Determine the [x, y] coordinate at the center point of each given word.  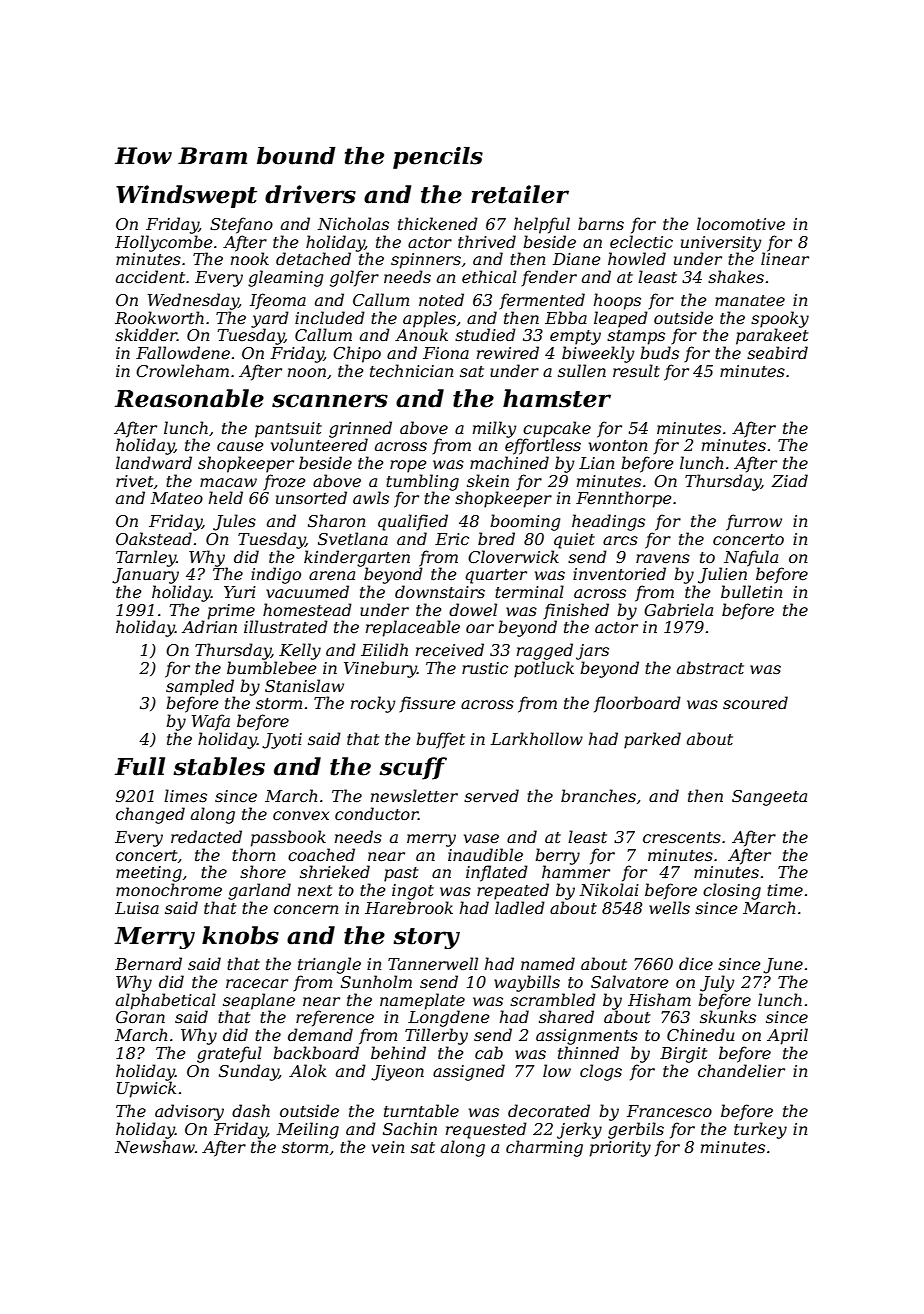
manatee [750, 300]
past [401, 874]
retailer [520, 194]
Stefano [241, 225]
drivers [310, 194]
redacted [206, 836]
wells [669, 907]
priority [620, 1149]
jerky [579, 1130]
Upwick [146, 1089]
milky [495, 429]
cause [240, 446]
